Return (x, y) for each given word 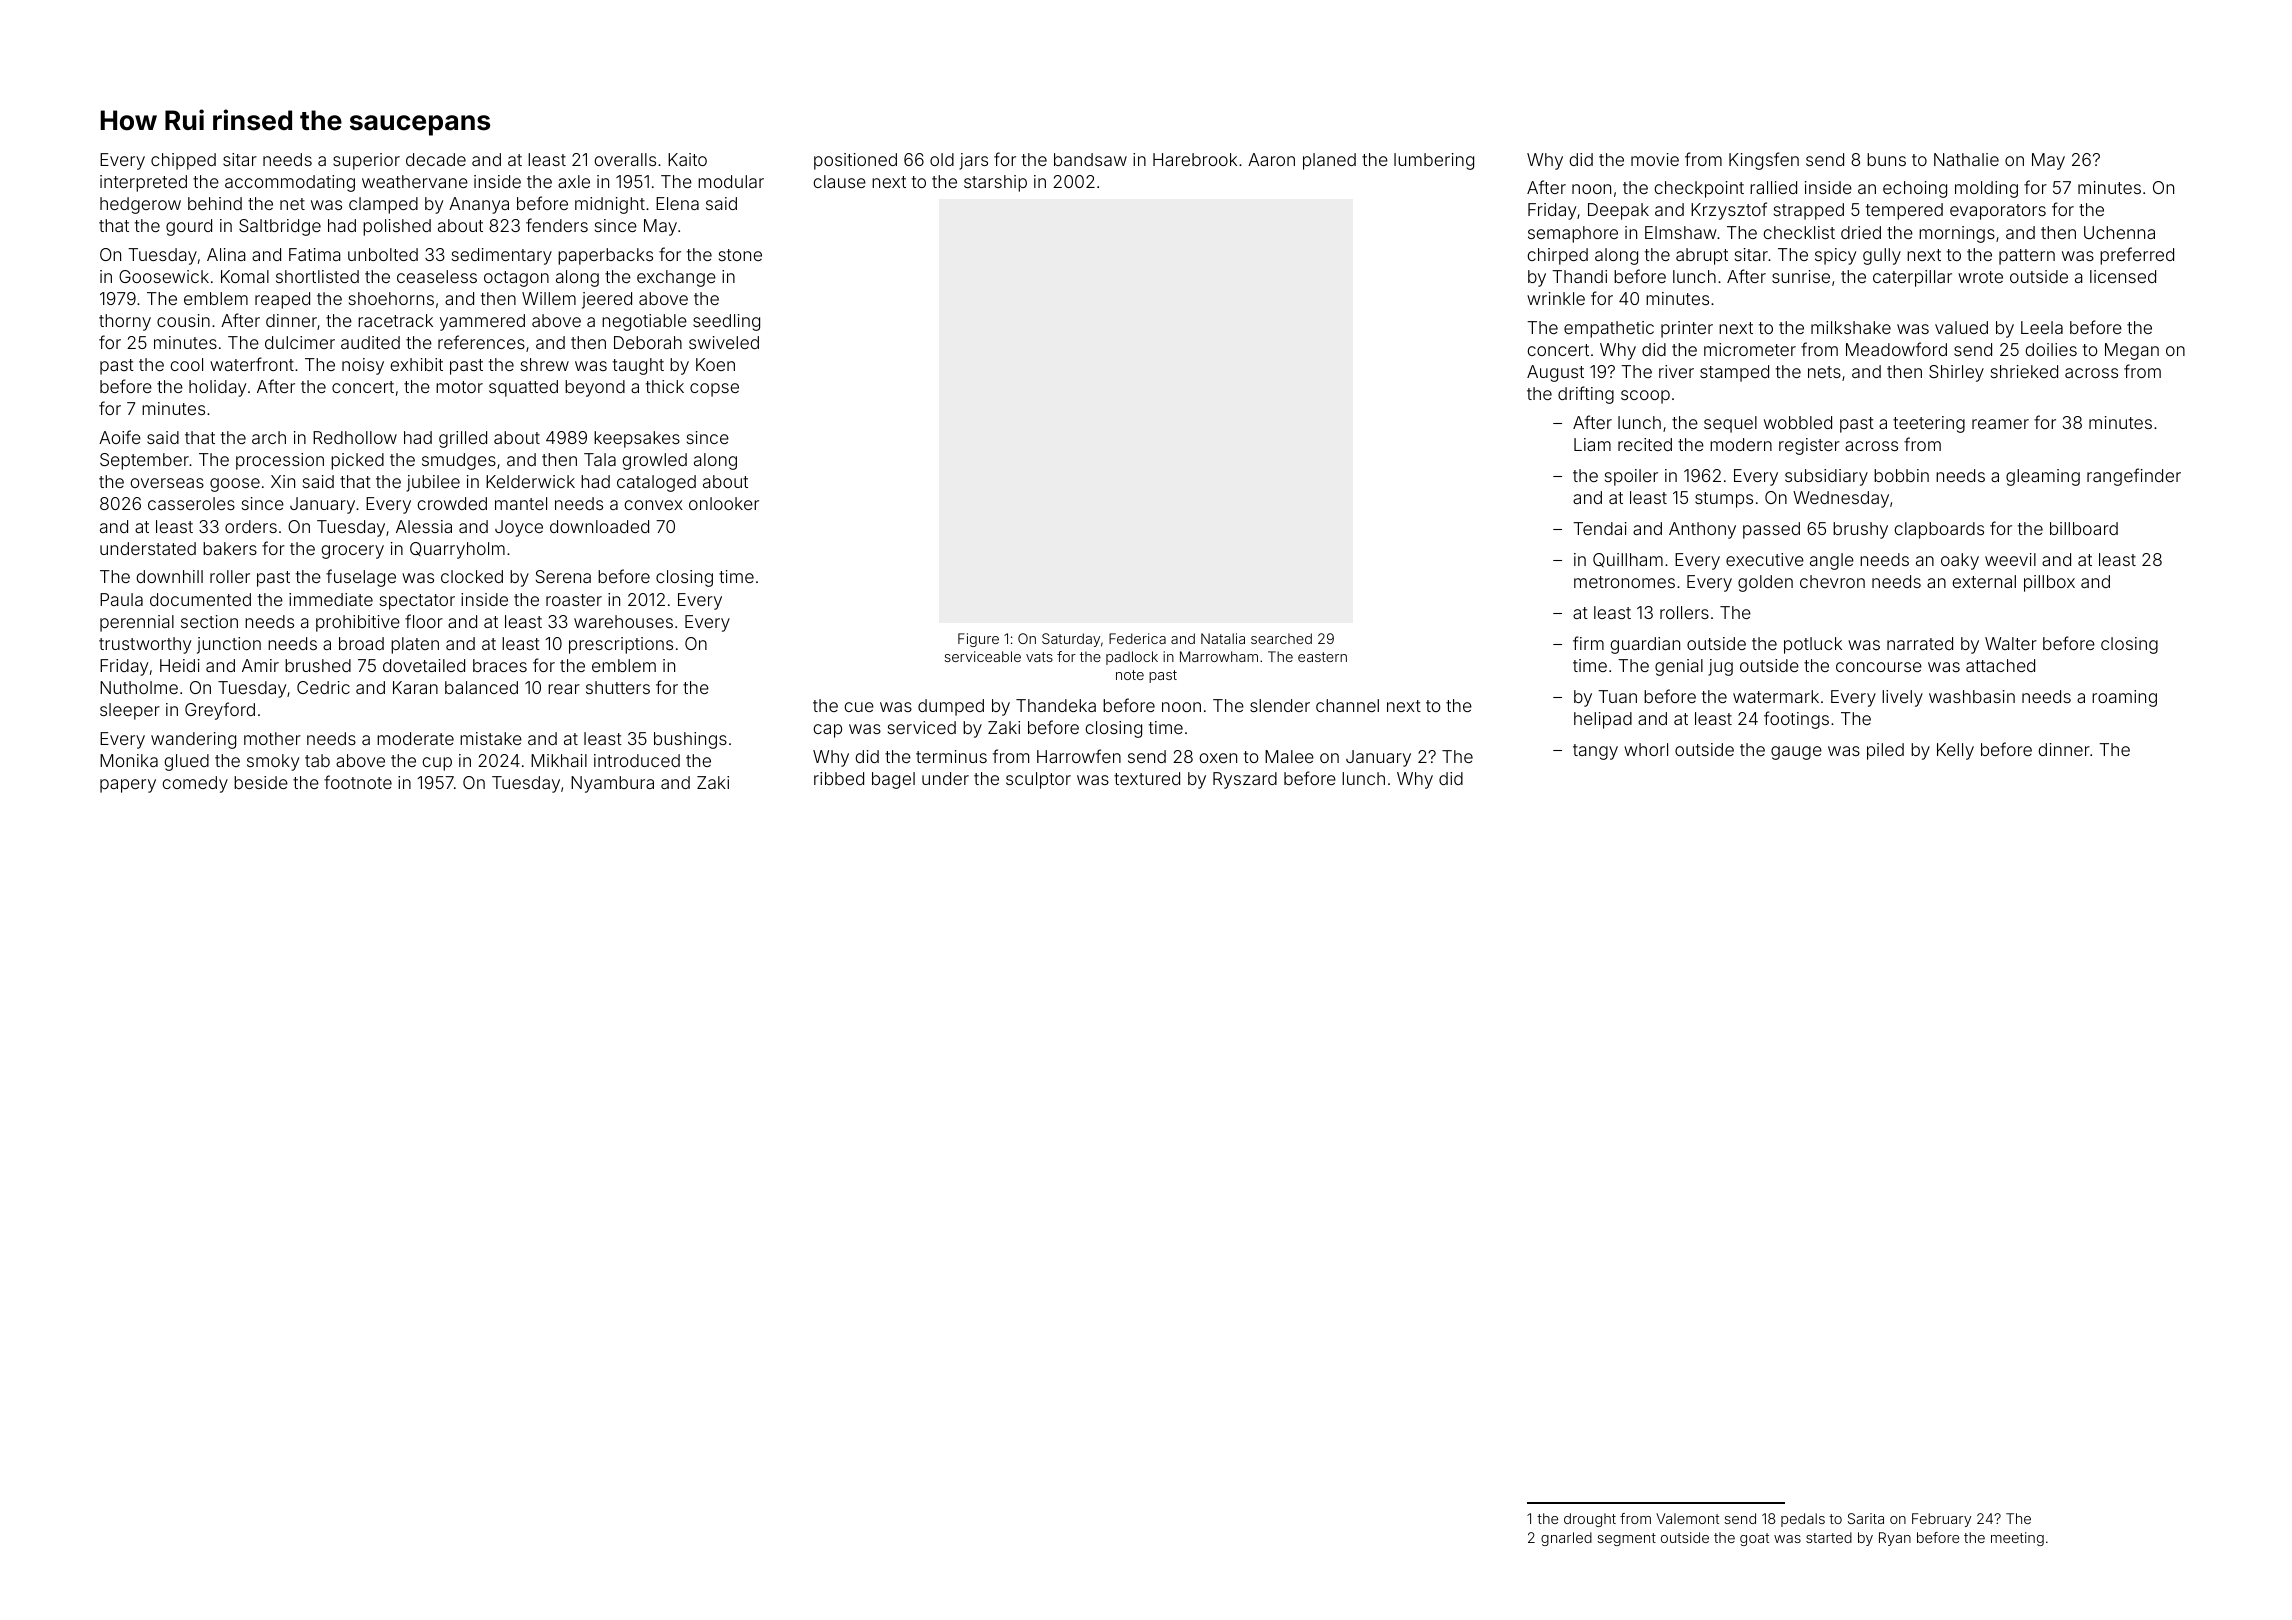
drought (1590, 1520)
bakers (230, 548)
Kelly (1955, 751)
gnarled (1566, 1539)
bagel (893, 780)
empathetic (1609, 329)
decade (436, 159)
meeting (2017, 1539)
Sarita (1866, 1518)
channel (1347, 705)
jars (973, 161)
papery (128, 786)
